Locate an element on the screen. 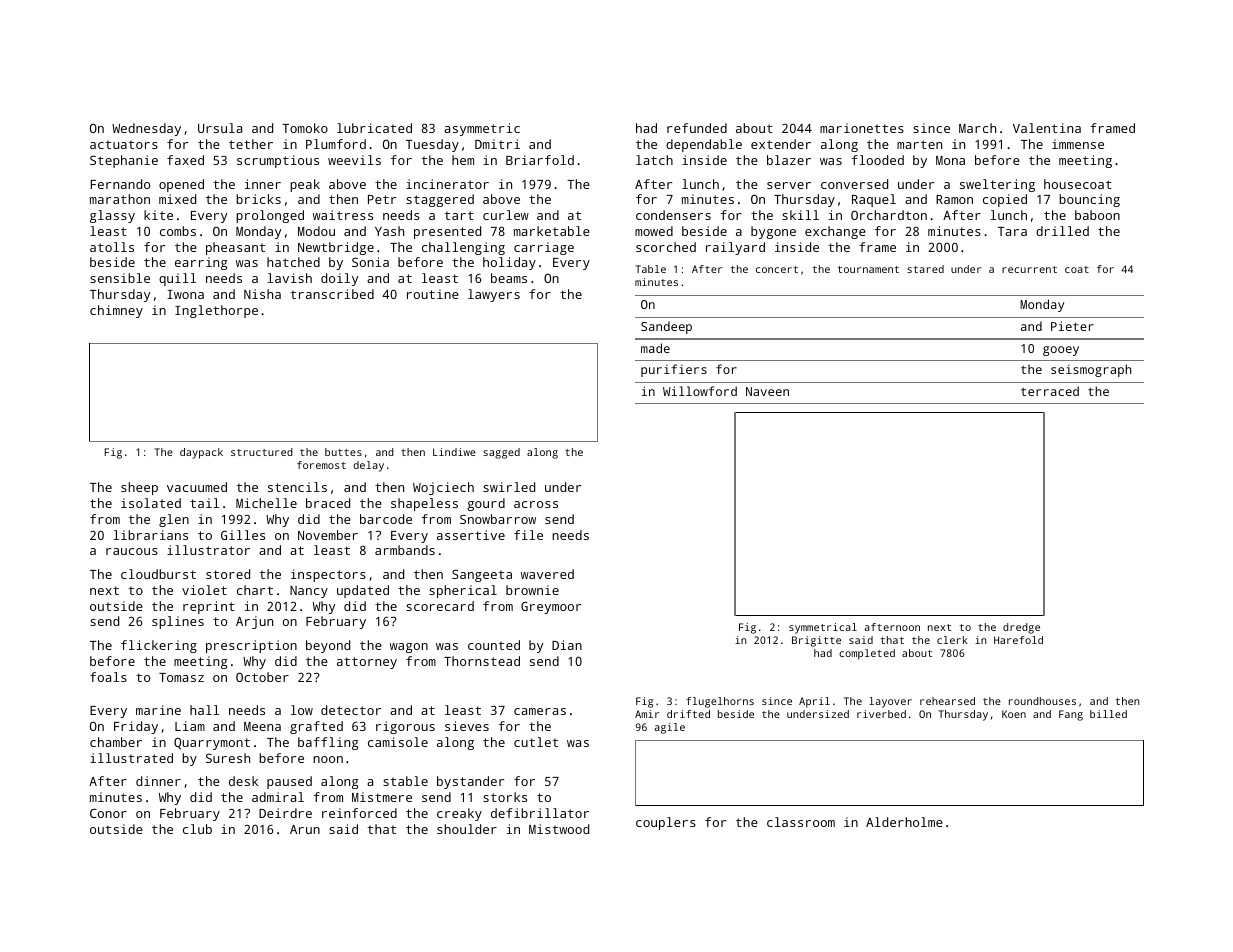 The image size is (1233, 952). Modou is located at coordinates (316, 231).
